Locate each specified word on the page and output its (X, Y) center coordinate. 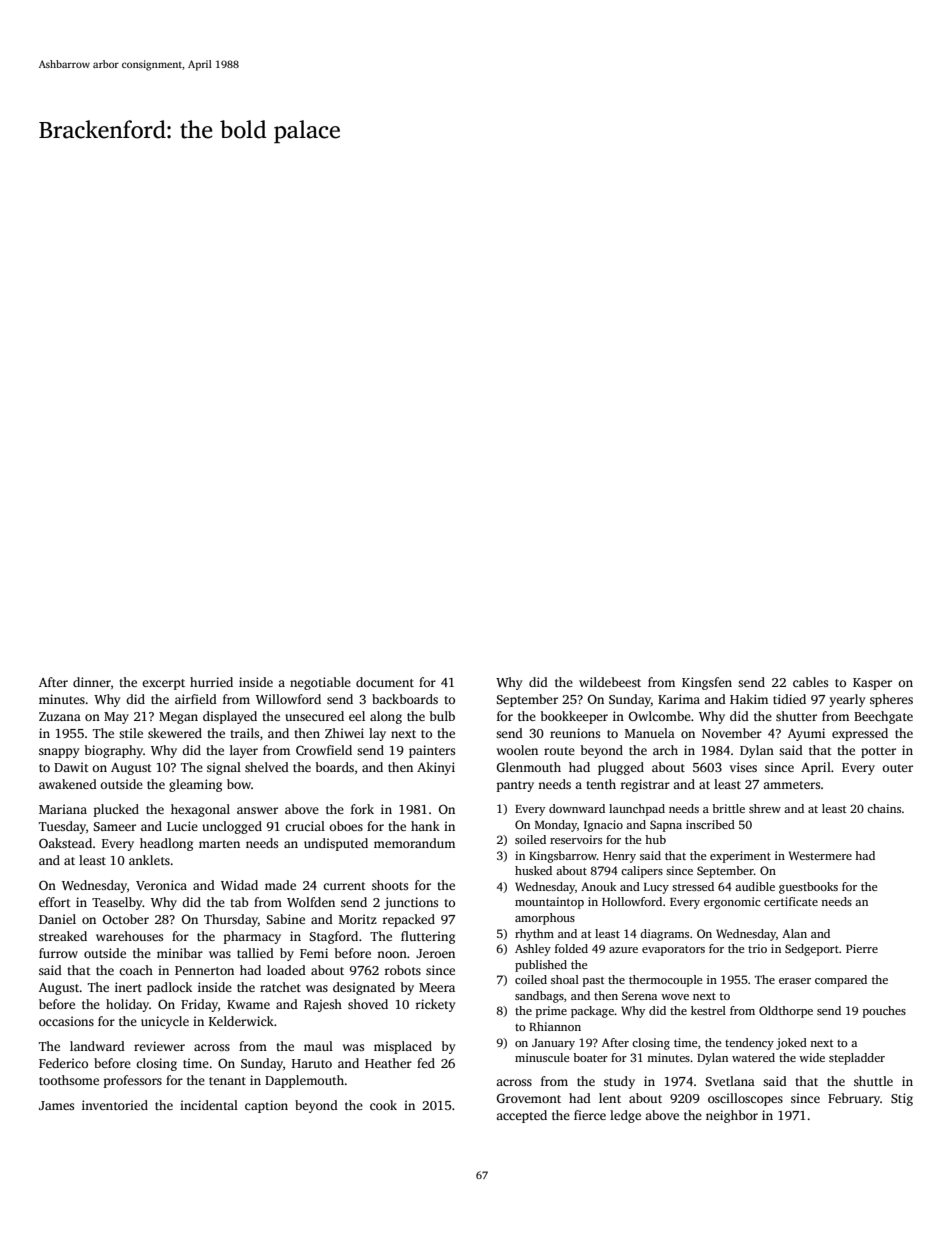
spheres (891, 700)
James (56, 1105)
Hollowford (632, 901)
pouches (884, 1012)
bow (239, 784)
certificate (791, 901)
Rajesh (323, 1005)
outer (897, 768)
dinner (92, 682)
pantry (515, 786)
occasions (66, 1021)
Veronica (161, 885)
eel (357, 716)
